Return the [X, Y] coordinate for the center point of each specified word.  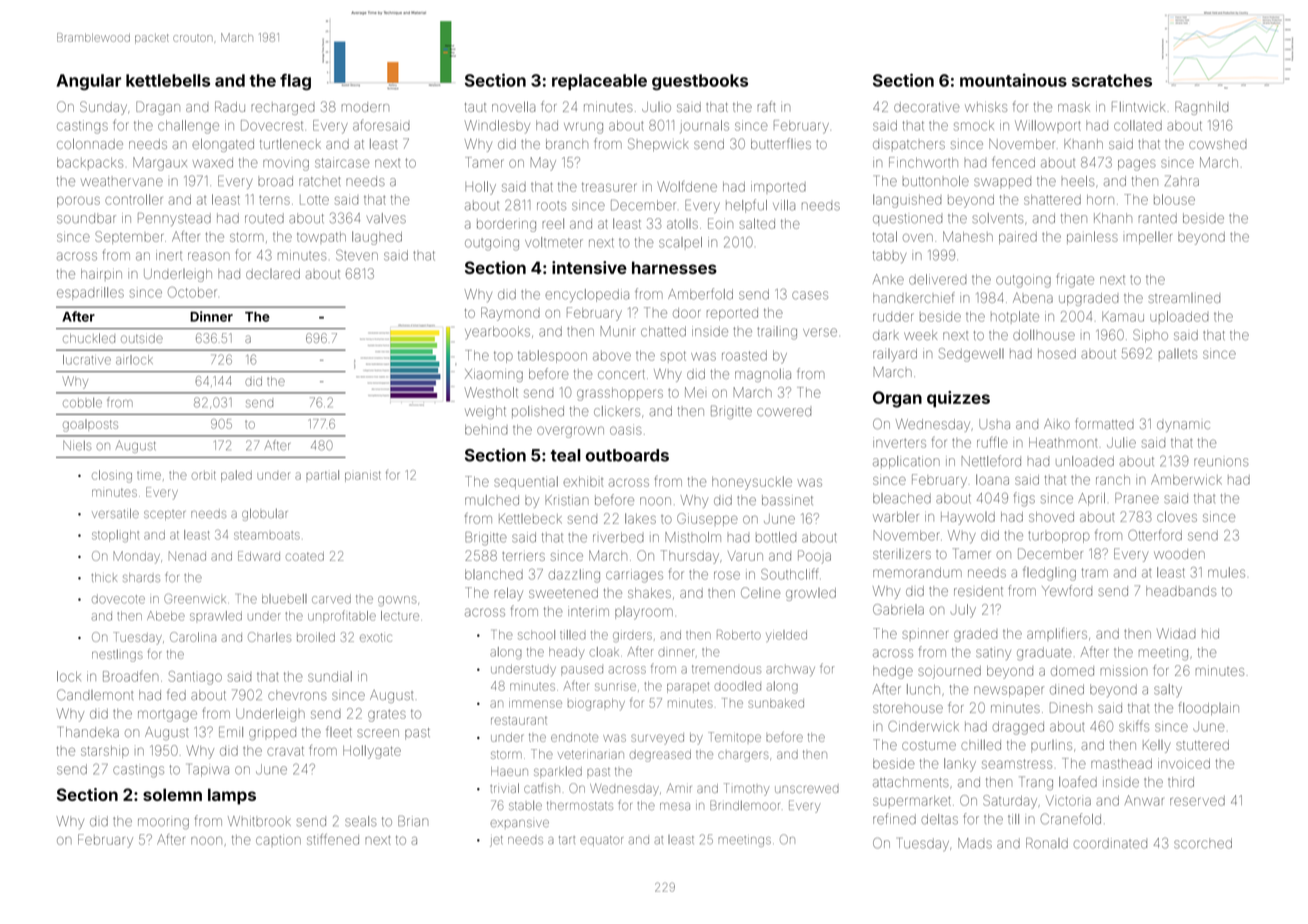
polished [538, 412]
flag [295, 82]
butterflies [781, 143]
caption [278, 840]
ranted [1158, 218]
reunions [1221, 462]
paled [236, 476]
